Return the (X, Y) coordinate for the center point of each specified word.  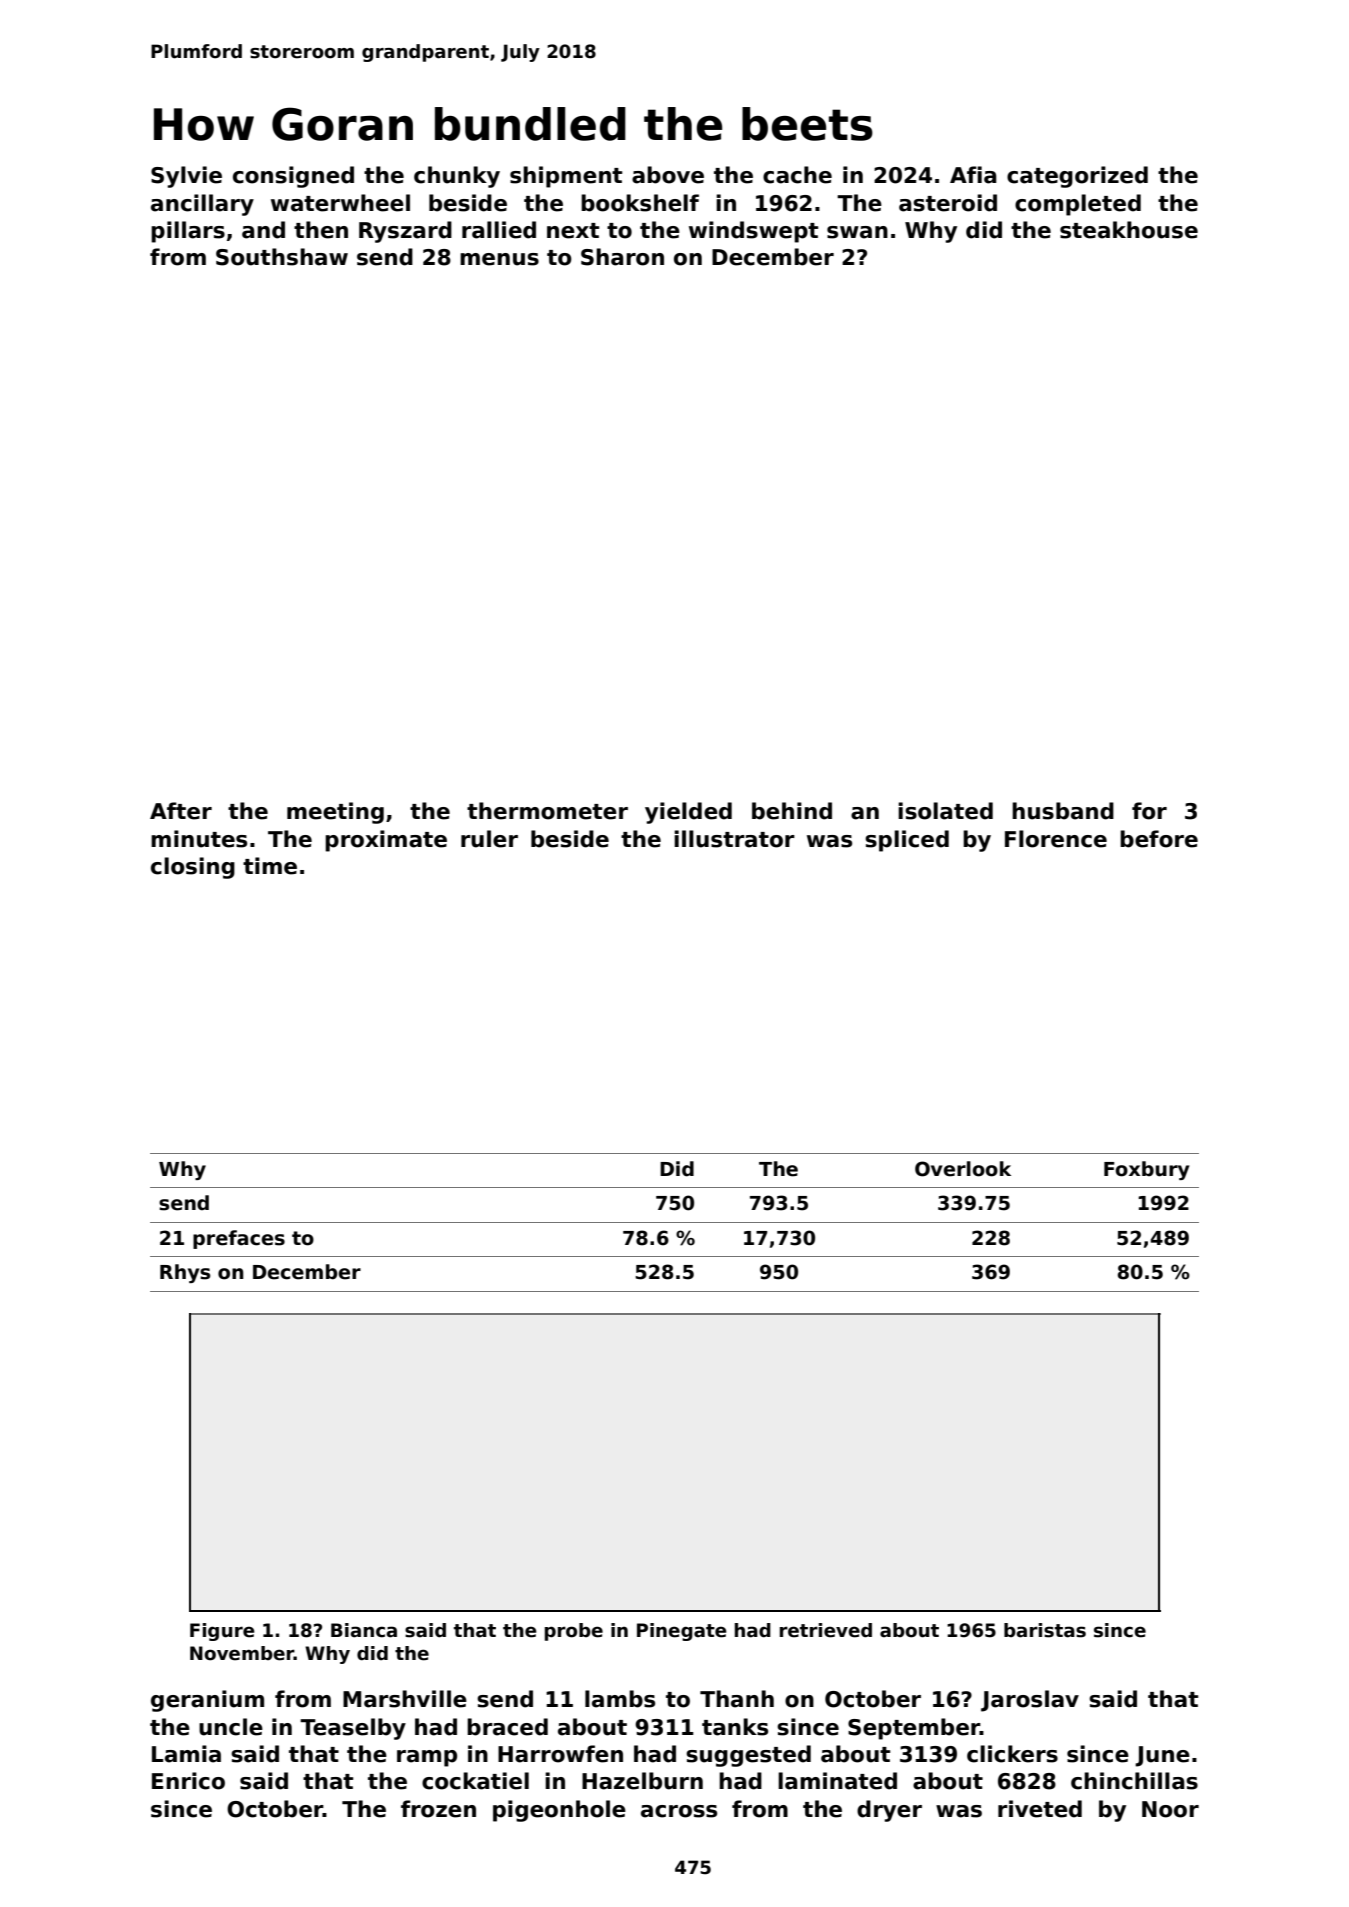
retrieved (826, 1630)
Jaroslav (1030, 1701)
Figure (222, 1632)
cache (797, 175)
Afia (973, 175)
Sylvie (186, 177)
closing (193, 868)
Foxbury (1146, 1170)
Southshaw (282, 257)
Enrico (188, 1781)
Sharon (622, 257)
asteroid (948, 203)
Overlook (963, 1169)
